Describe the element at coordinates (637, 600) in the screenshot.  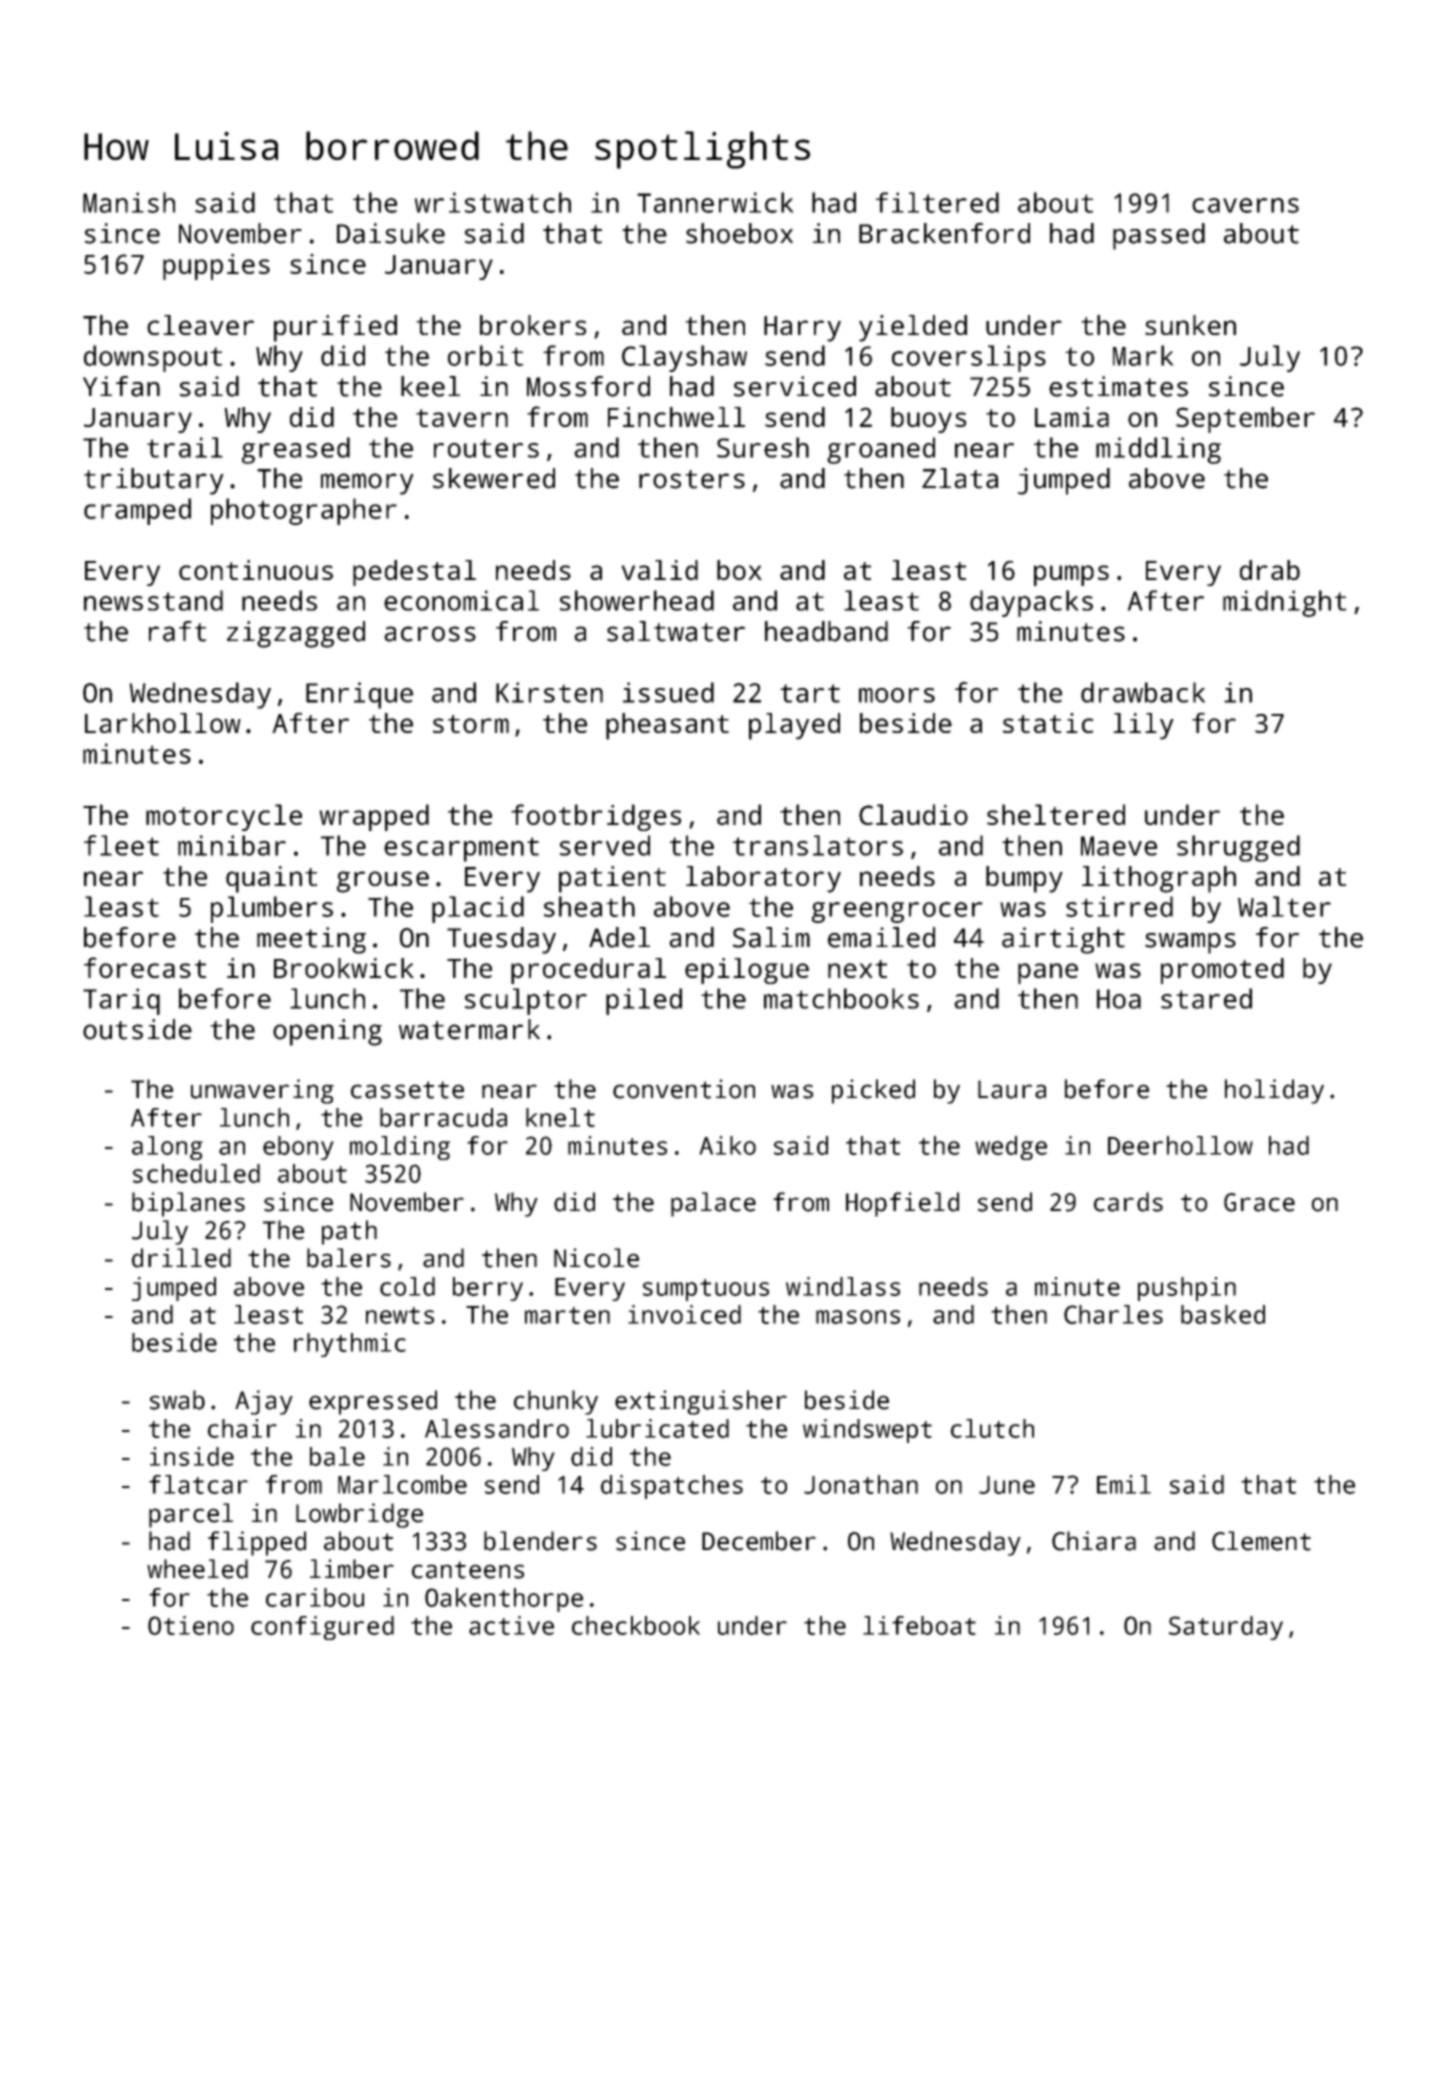
I see `showerhead` at that location.
